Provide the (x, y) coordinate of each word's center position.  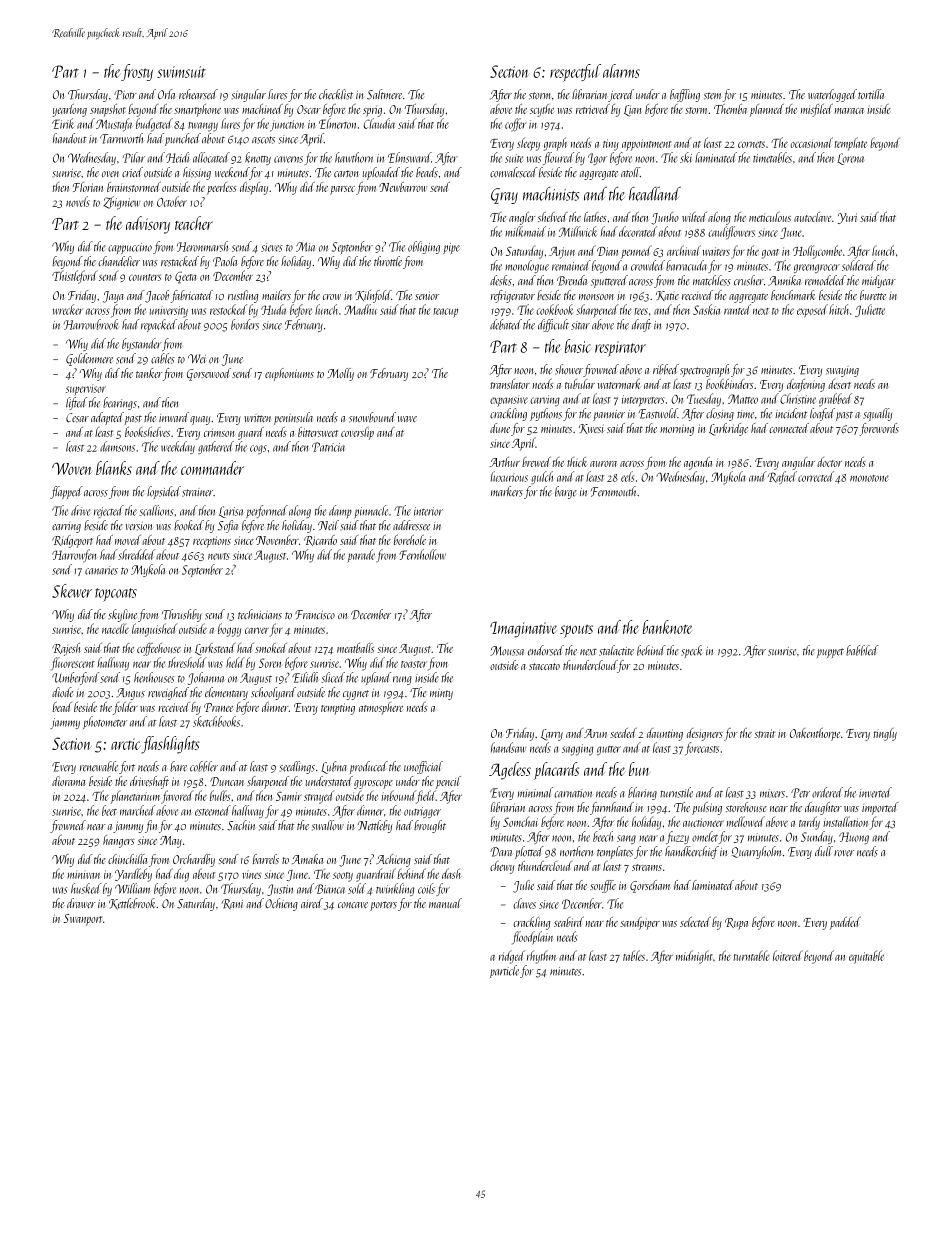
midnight (694, 957)
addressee (411, 525)
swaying (842, 371)
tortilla (871, 94)
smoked (271, 648)
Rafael (782, 478)
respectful (575, 73)
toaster (414, 664)
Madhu (360, 309)
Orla (166, 94)
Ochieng (281, 904)
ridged (512, 957)
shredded (136, 554)
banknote (667, 627)
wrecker (68, 309)
